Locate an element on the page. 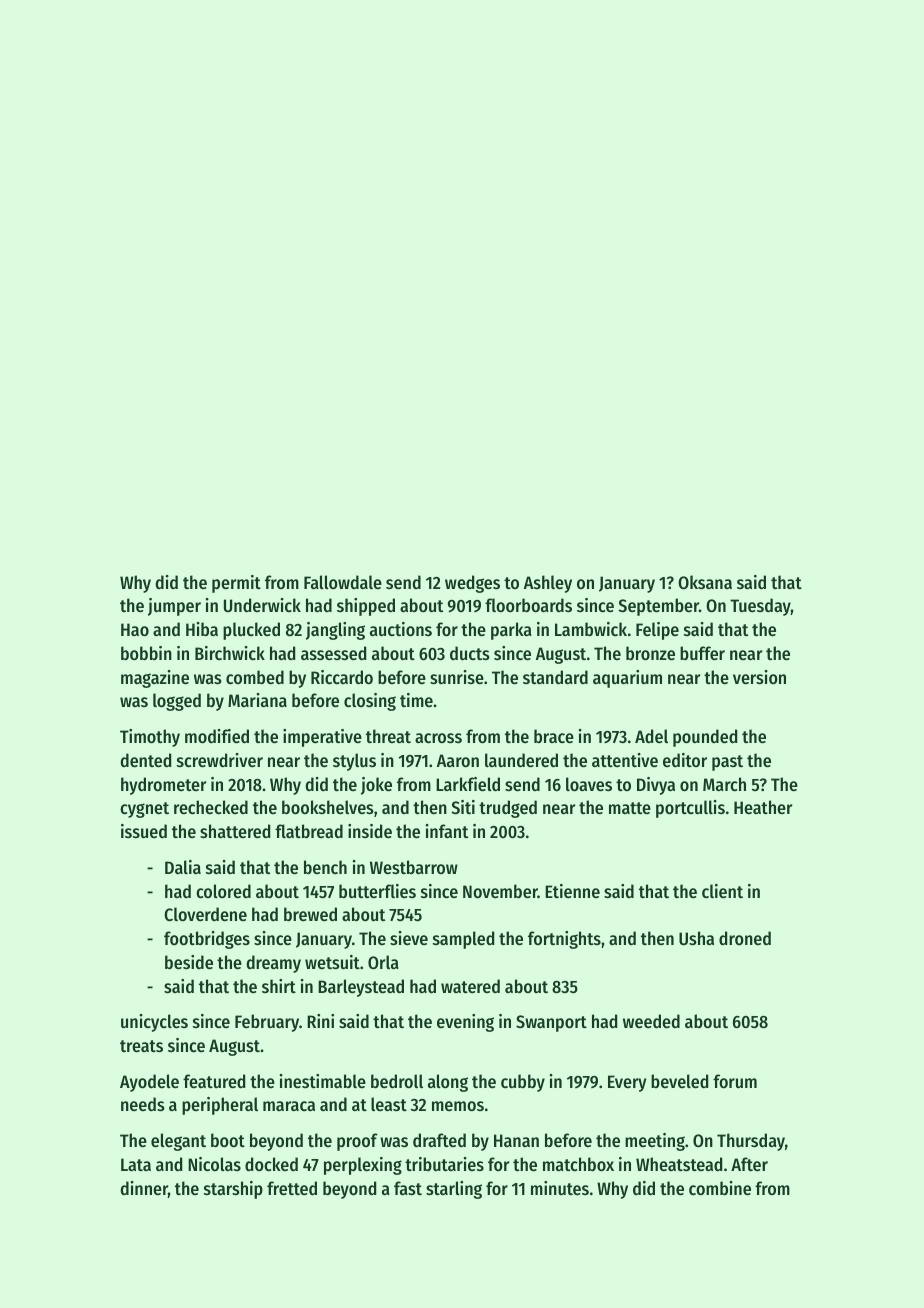 This image has height=1308, width=924. droned is located at coordinates (745, 938).
